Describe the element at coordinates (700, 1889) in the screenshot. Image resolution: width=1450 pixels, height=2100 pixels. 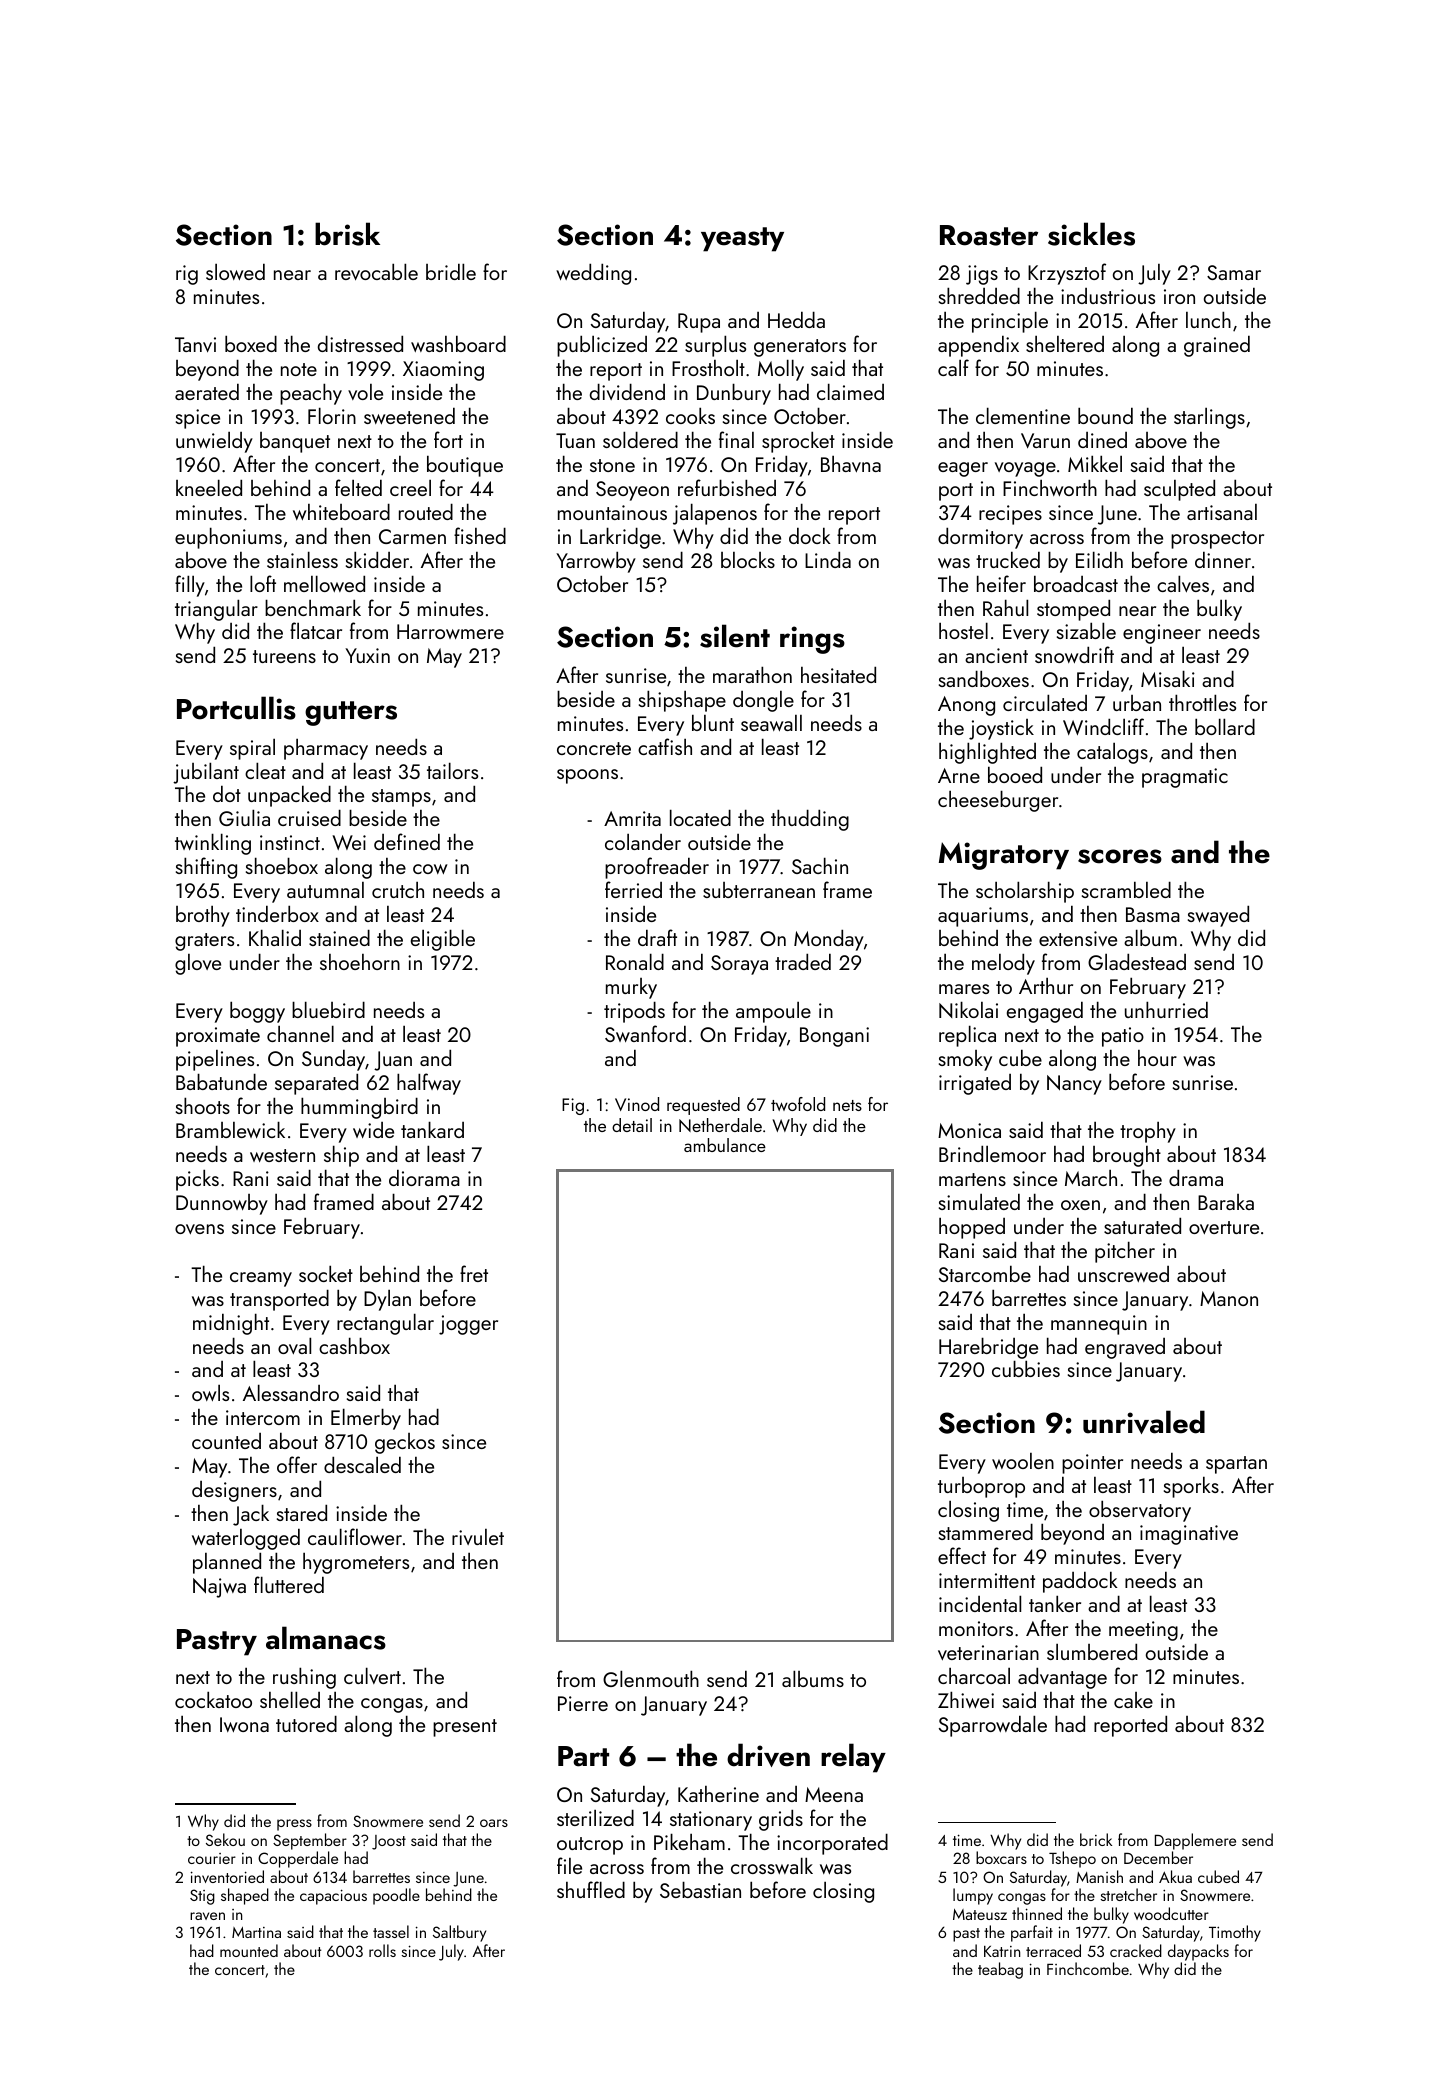
I see `Sebastian` at that location.
